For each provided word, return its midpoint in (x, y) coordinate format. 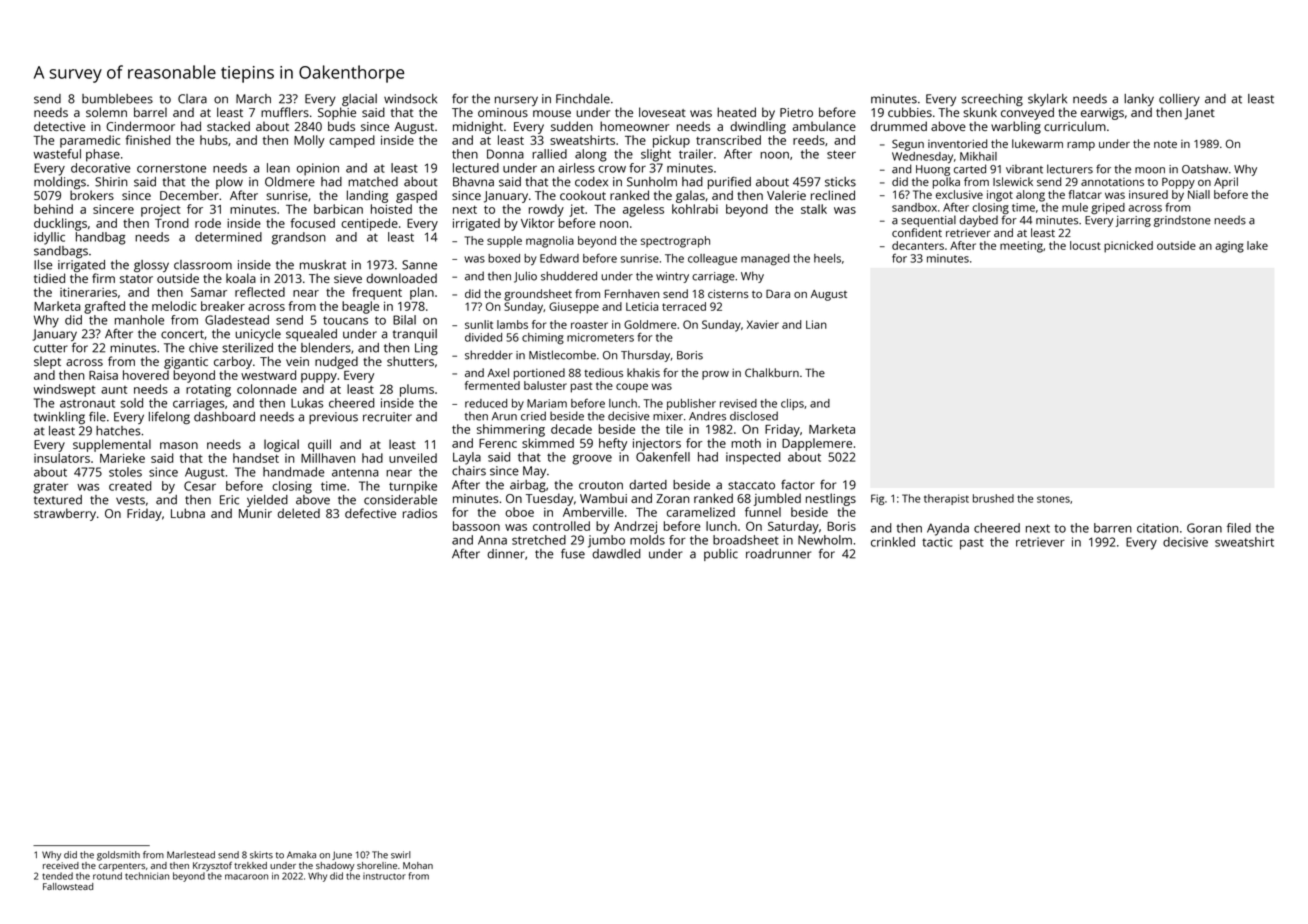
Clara (192, 99)
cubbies (910, 112)
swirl (401, 855)
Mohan (418, 865)
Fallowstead (68, 886)
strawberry (65, 514)
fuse (573, 553)
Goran (1204, 528)
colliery (1179, 100)
